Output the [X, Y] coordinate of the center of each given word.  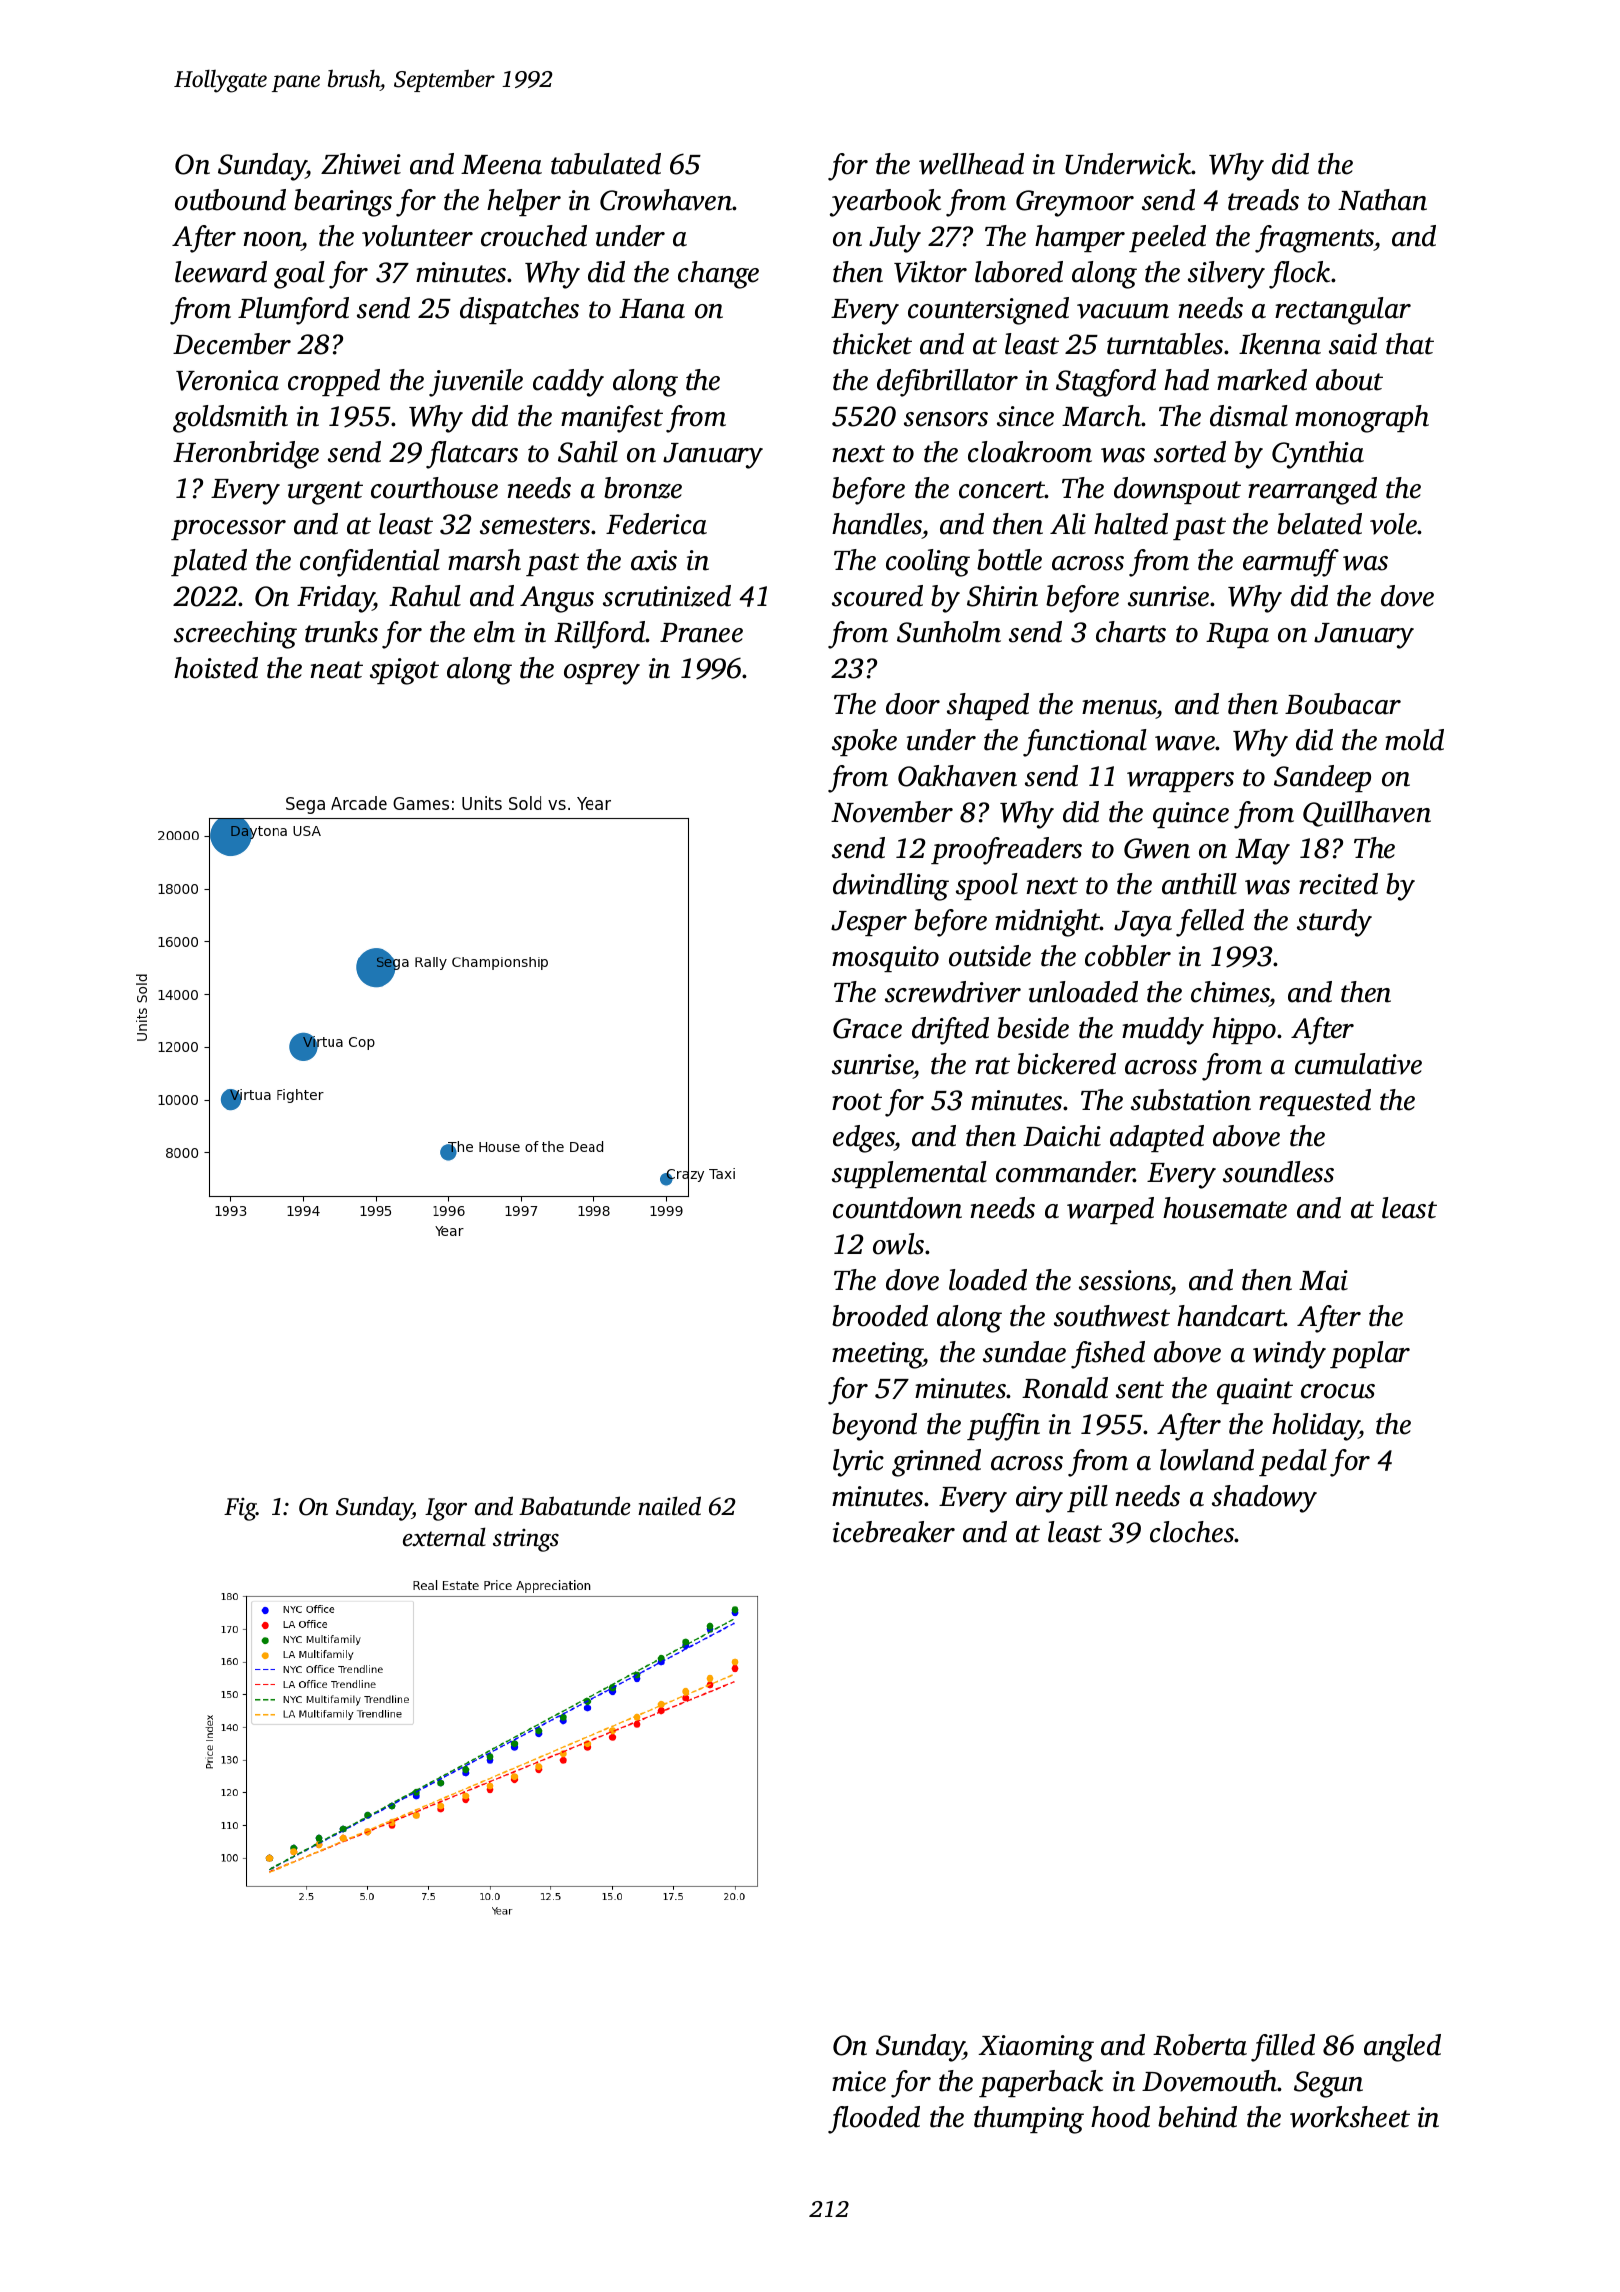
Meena [501, 165]
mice [859, 2081]
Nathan [1382, 200]
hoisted [216, 668]
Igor [446, 1509]
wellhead [971, 164]
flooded [874, 2120]
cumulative [1358, 1064]
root [857, 1102]
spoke [864, 742]
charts [1131, 632]
